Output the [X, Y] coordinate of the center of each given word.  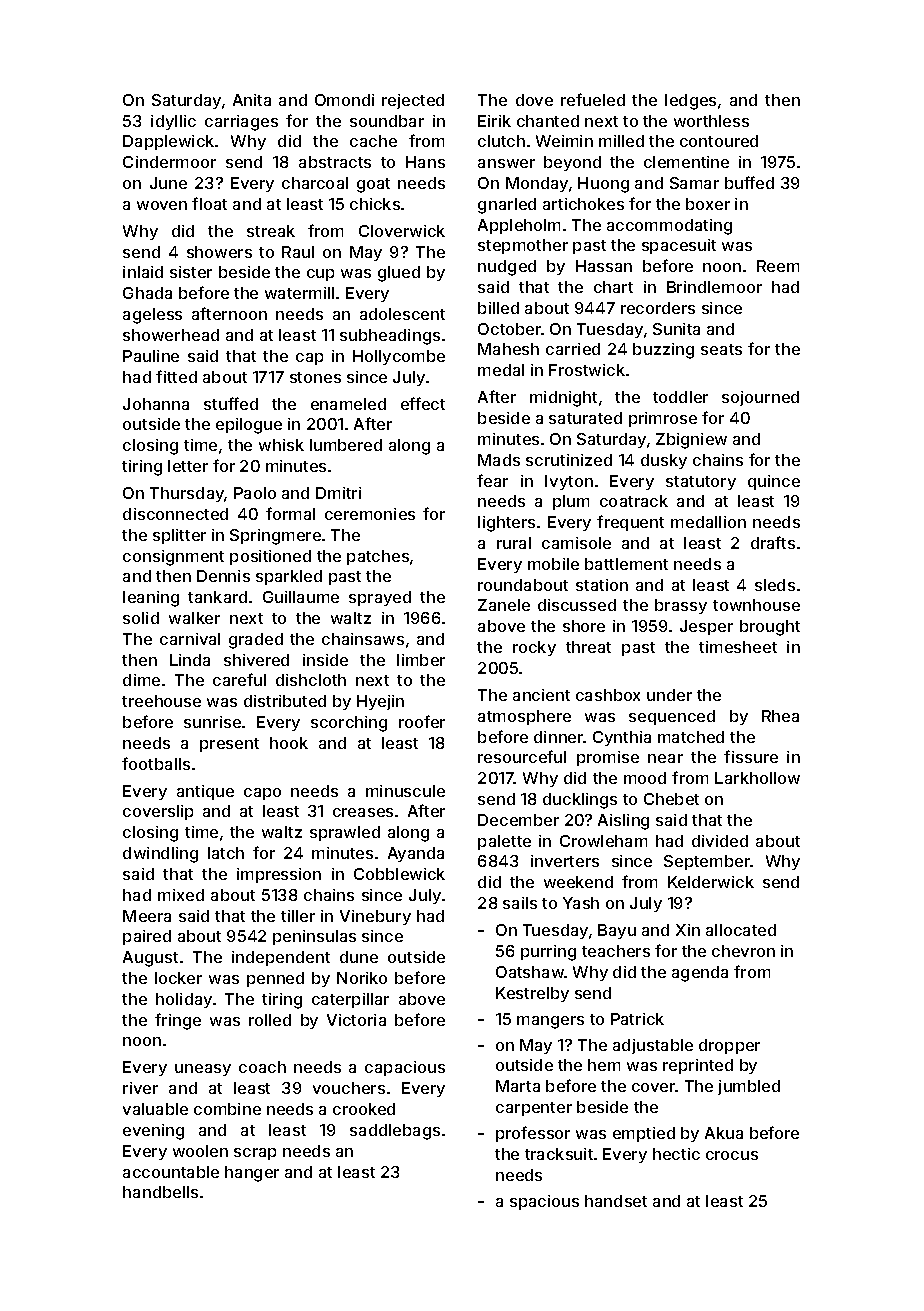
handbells [160, 1192]
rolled [270, 1020]
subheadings [390, 337]
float [209, 203]
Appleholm [519, 226]
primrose [663, 419]
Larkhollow [757, 778]
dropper [729, 1046]
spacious [544, 1202]
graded [256, 641]
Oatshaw [530, 972]
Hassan [604, 266]
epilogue [249, 426]
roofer [422, 721]
